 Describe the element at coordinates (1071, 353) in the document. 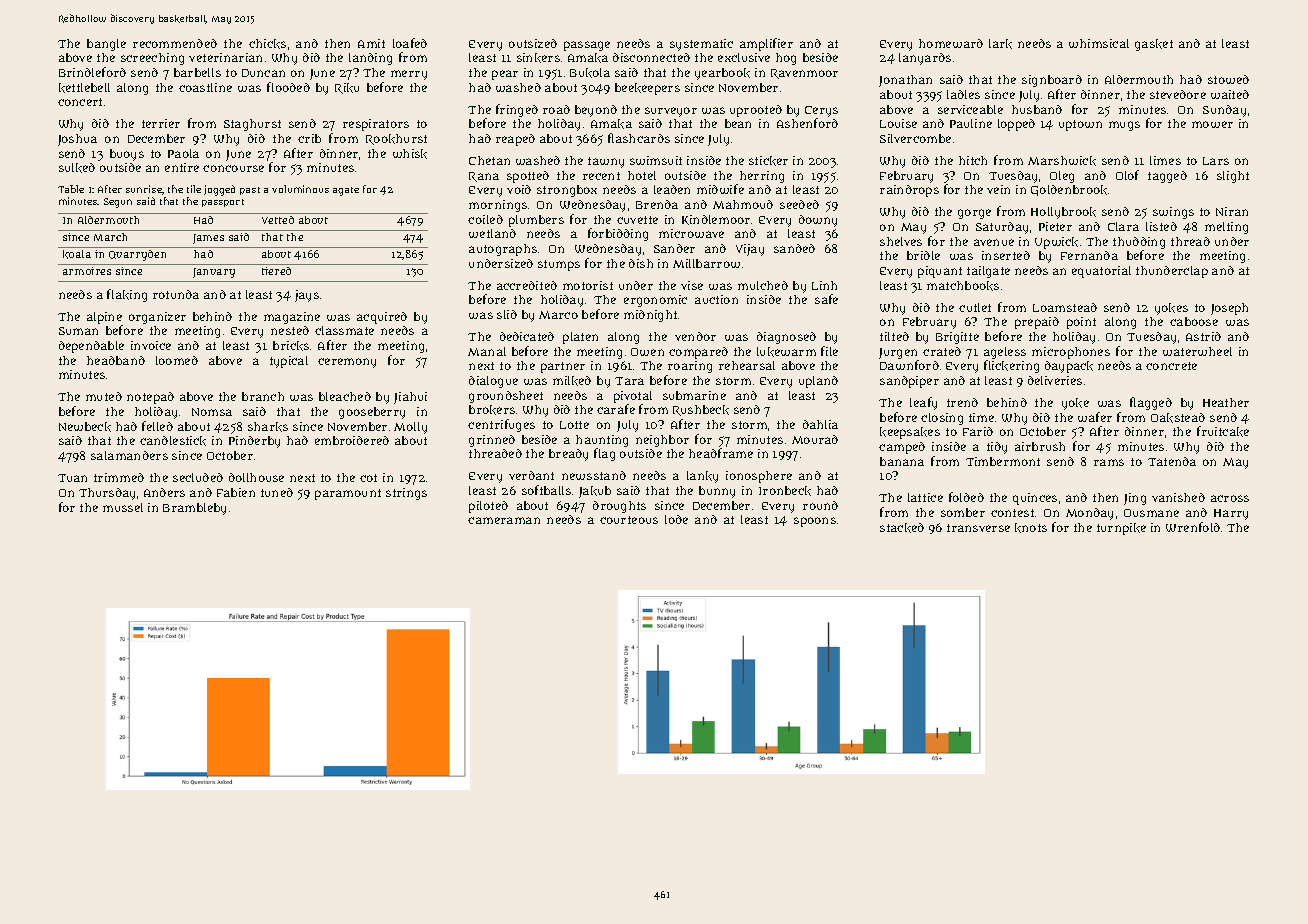

I see `microphones` at that location.
